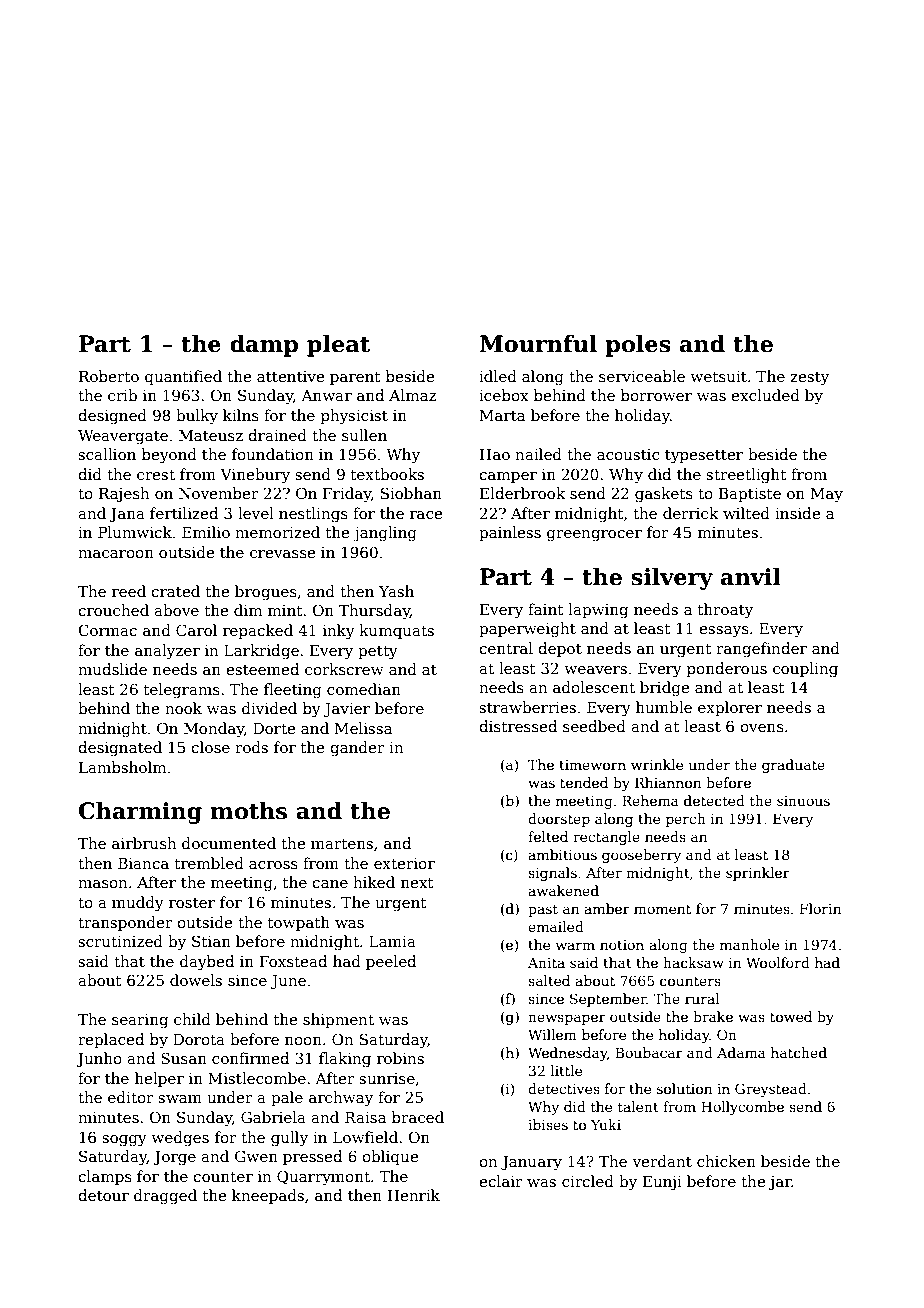  What do you see at coordinates (638, 346) in the screenshot?
I see `poles` at bounding box center [638, 346].
